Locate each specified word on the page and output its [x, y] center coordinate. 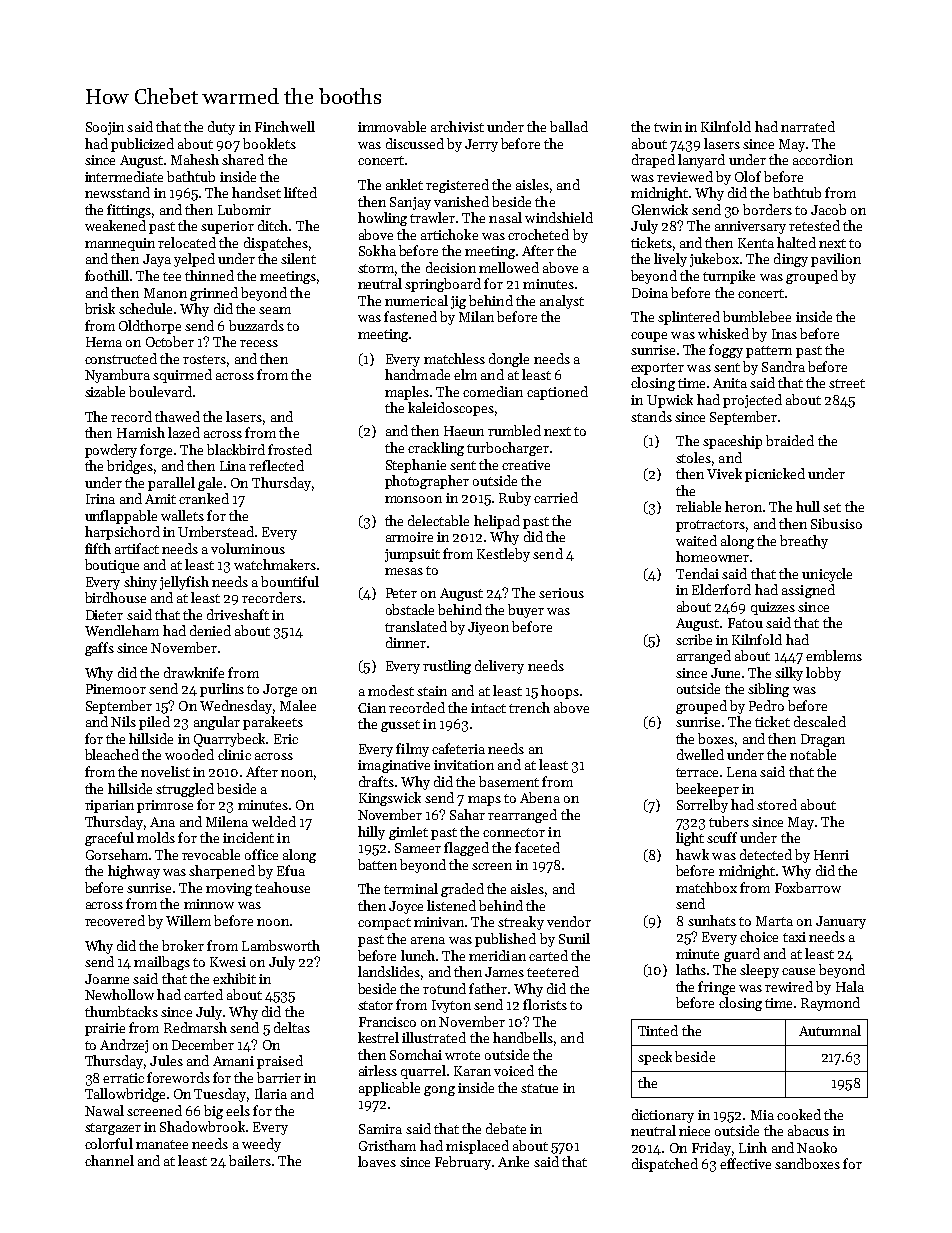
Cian [372, 708]
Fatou [745, 623]
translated [416, 626]
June [725, 673]
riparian [109, 806]
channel [109, 1160]
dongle [509, 360]
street [847, 383]
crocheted [538, 234]
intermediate [124, 176]
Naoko [817, 1147]
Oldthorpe [150, 327]
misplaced [477, 1147]
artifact [137, 548]
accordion [823, 159]
